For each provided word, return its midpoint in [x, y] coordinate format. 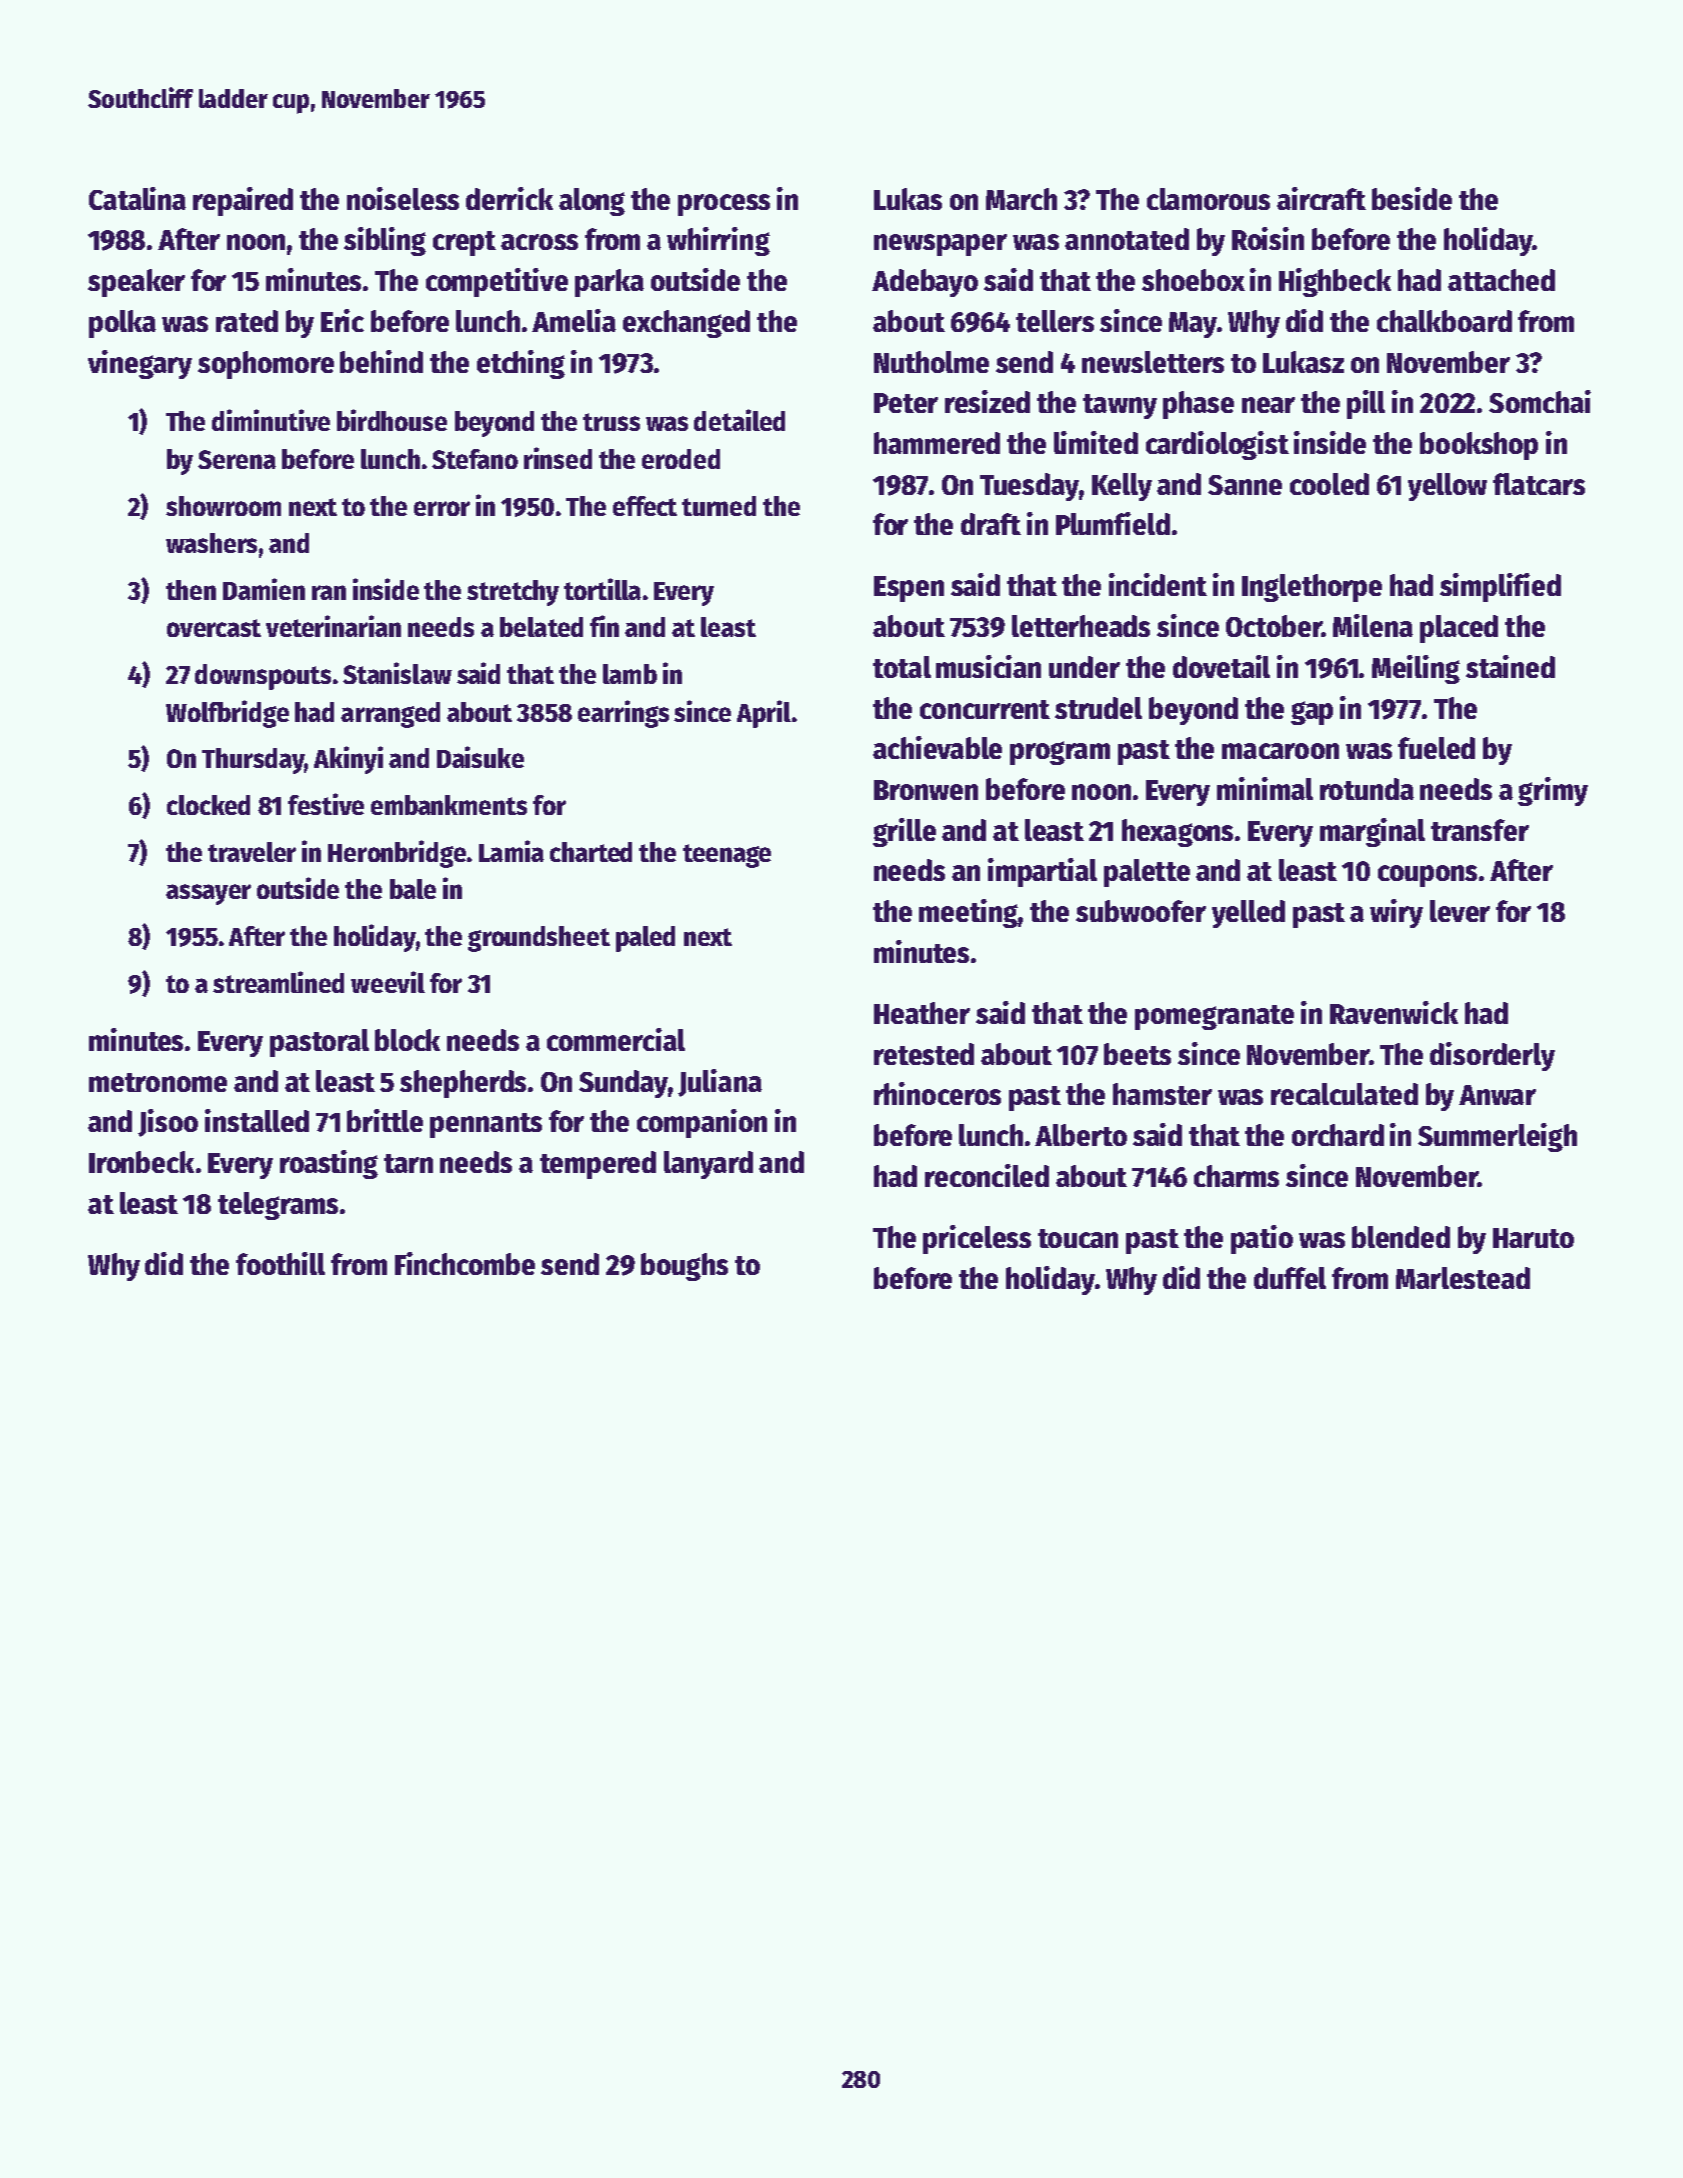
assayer [208, 894]
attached [1501, 280]
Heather [922, 1013]
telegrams [278, 1206]
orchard [1338, 1135]
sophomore [266, 365]
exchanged [686, 324]
